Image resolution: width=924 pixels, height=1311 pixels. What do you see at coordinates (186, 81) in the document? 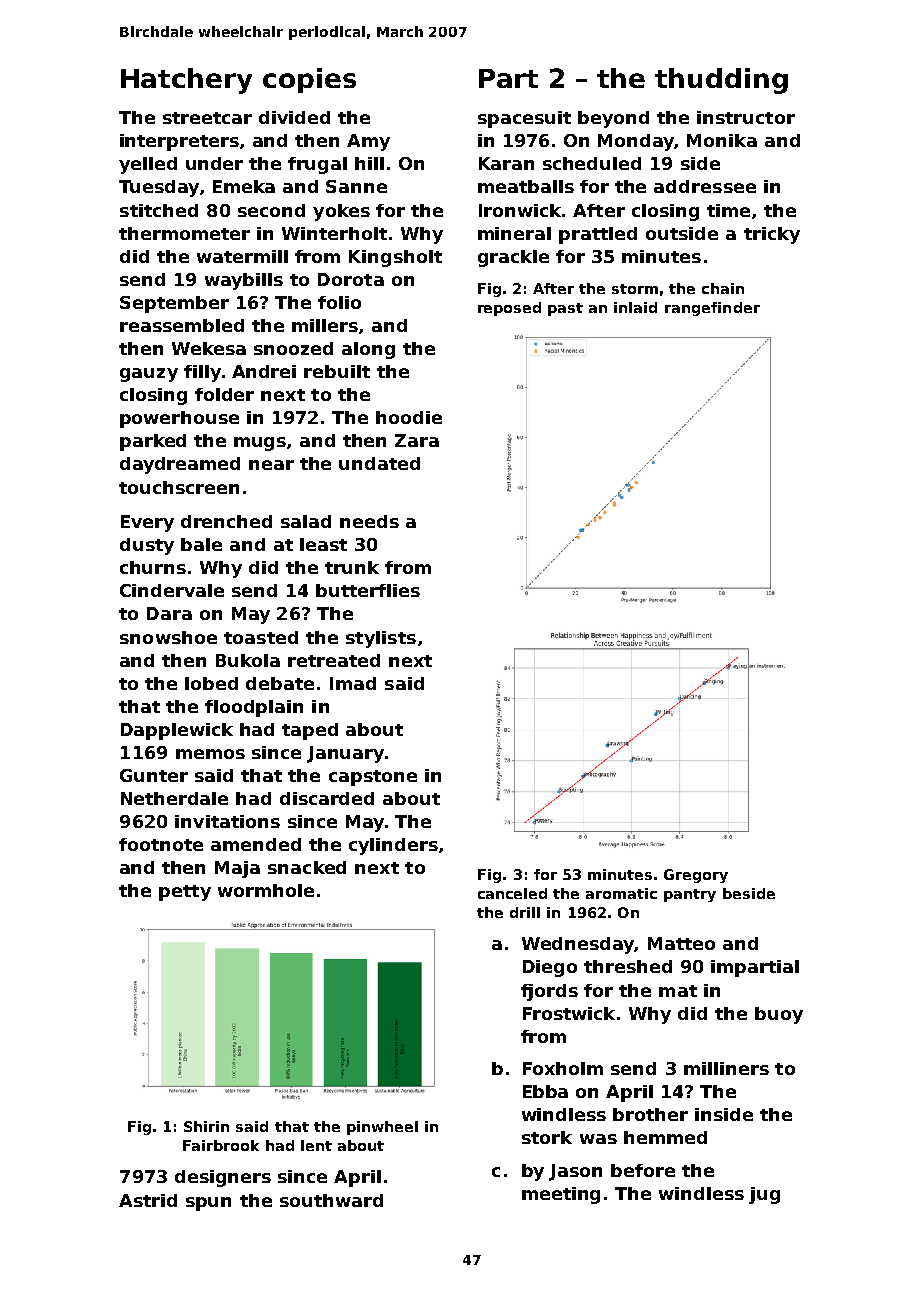
I see `Hatchery` at bounding box center [186, 81].
